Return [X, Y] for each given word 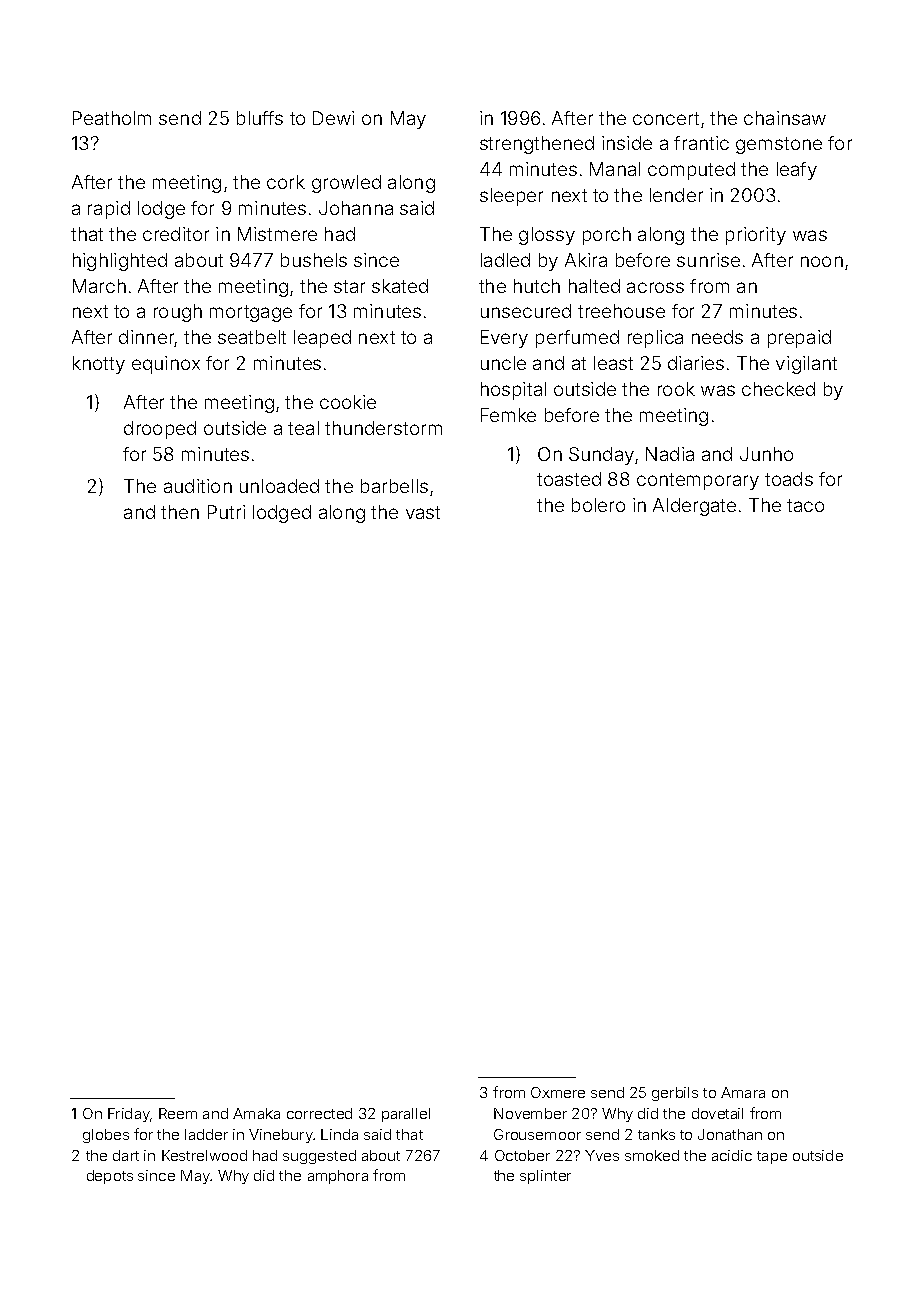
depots [110, 1177]
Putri [226, 512]
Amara [743, 1092]
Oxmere [558, 1092]
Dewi [333, 118]
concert [666, 118]
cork [286, 182]
